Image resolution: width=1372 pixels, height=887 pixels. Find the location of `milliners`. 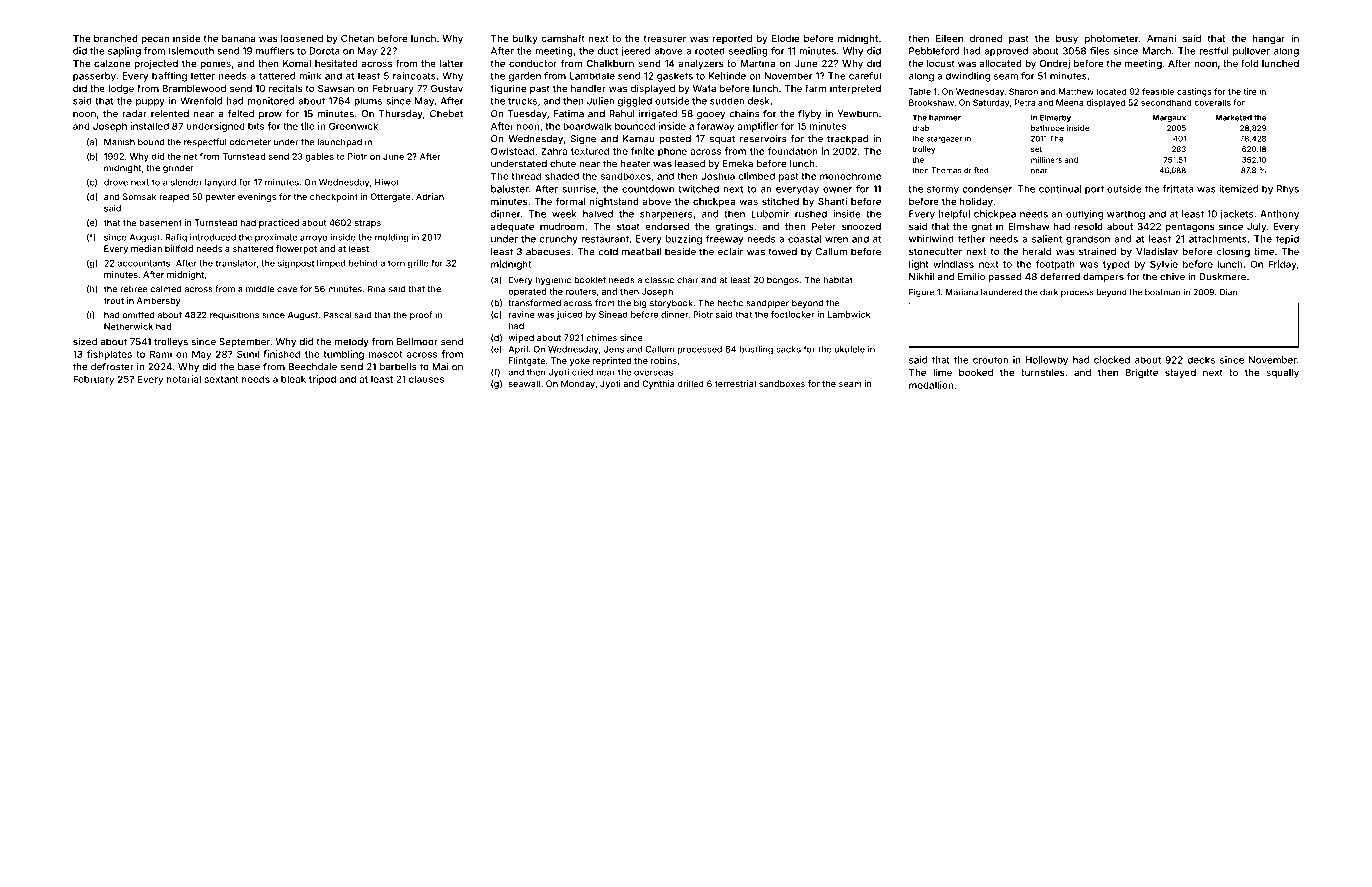

milliners is located at coordinates (1046, 160).
